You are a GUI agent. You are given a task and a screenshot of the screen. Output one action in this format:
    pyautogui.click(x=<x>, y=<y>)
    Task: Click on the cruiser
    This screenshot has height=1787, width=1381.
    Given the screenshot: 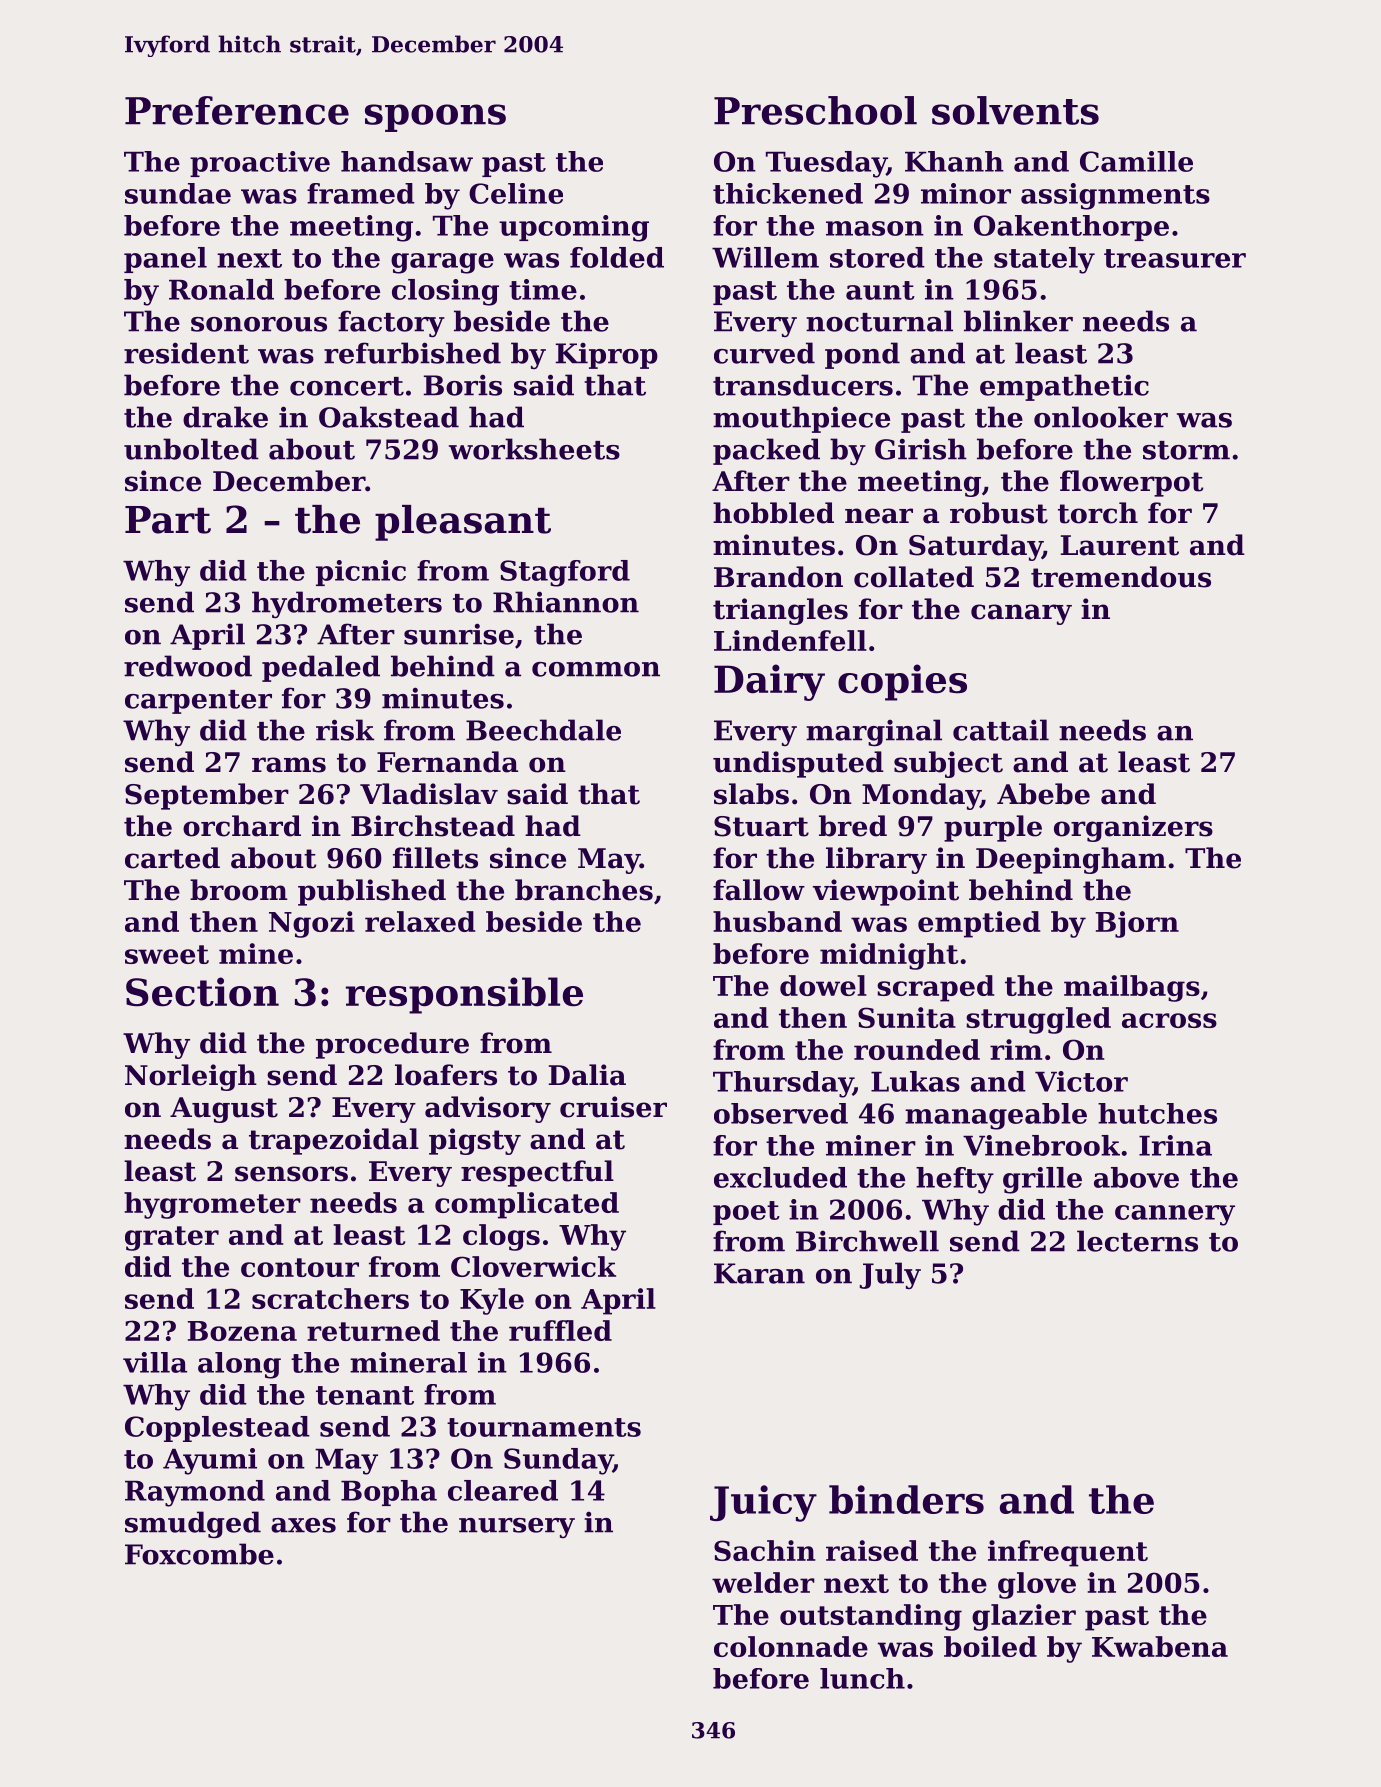 What is the action you would take?
    pyautogui.click(x=613, y=1107)
